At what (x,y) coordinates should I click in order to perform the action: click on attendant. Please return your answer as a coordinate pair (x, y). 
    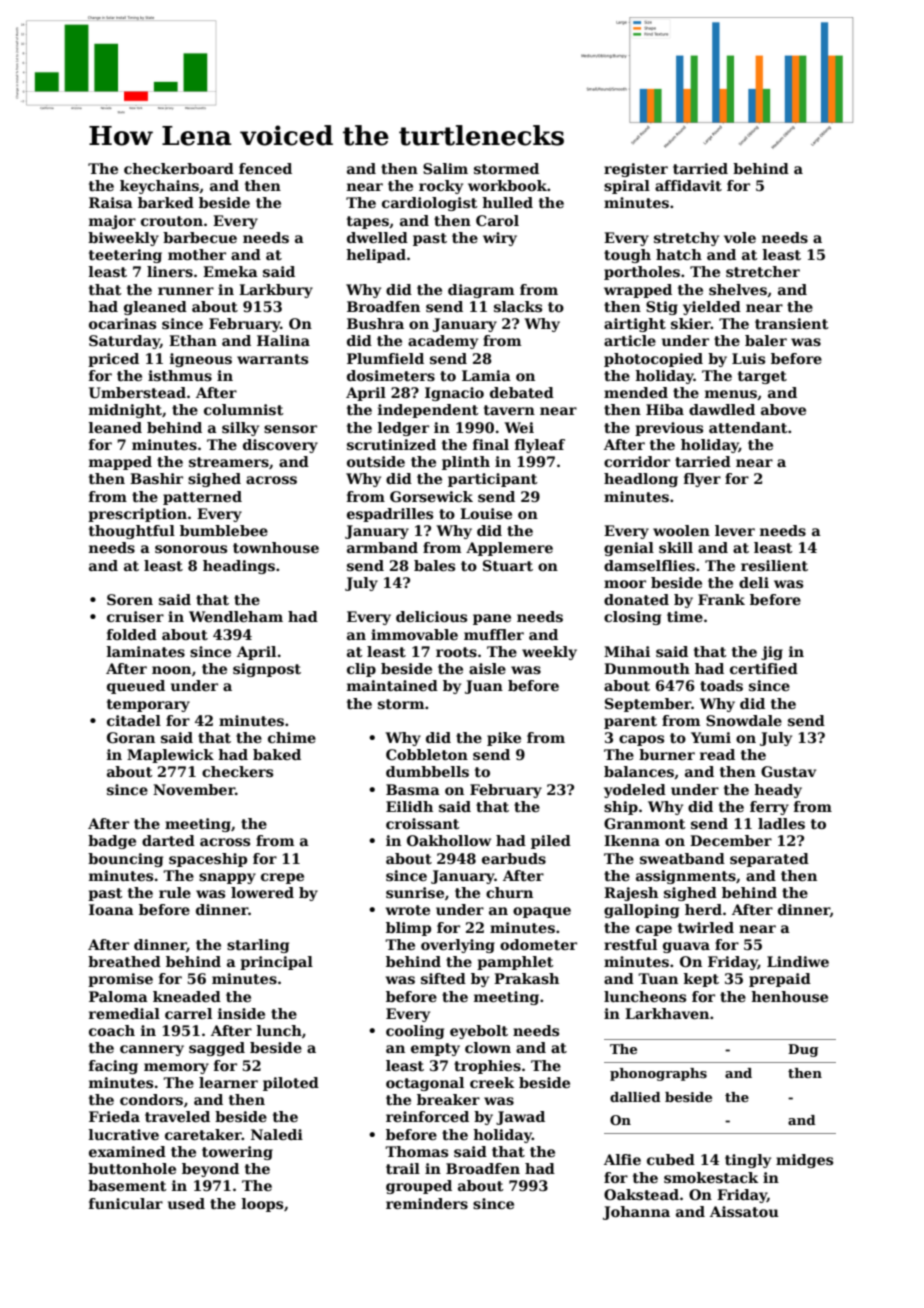
    Looking at the image, I should click on (748, 427).
